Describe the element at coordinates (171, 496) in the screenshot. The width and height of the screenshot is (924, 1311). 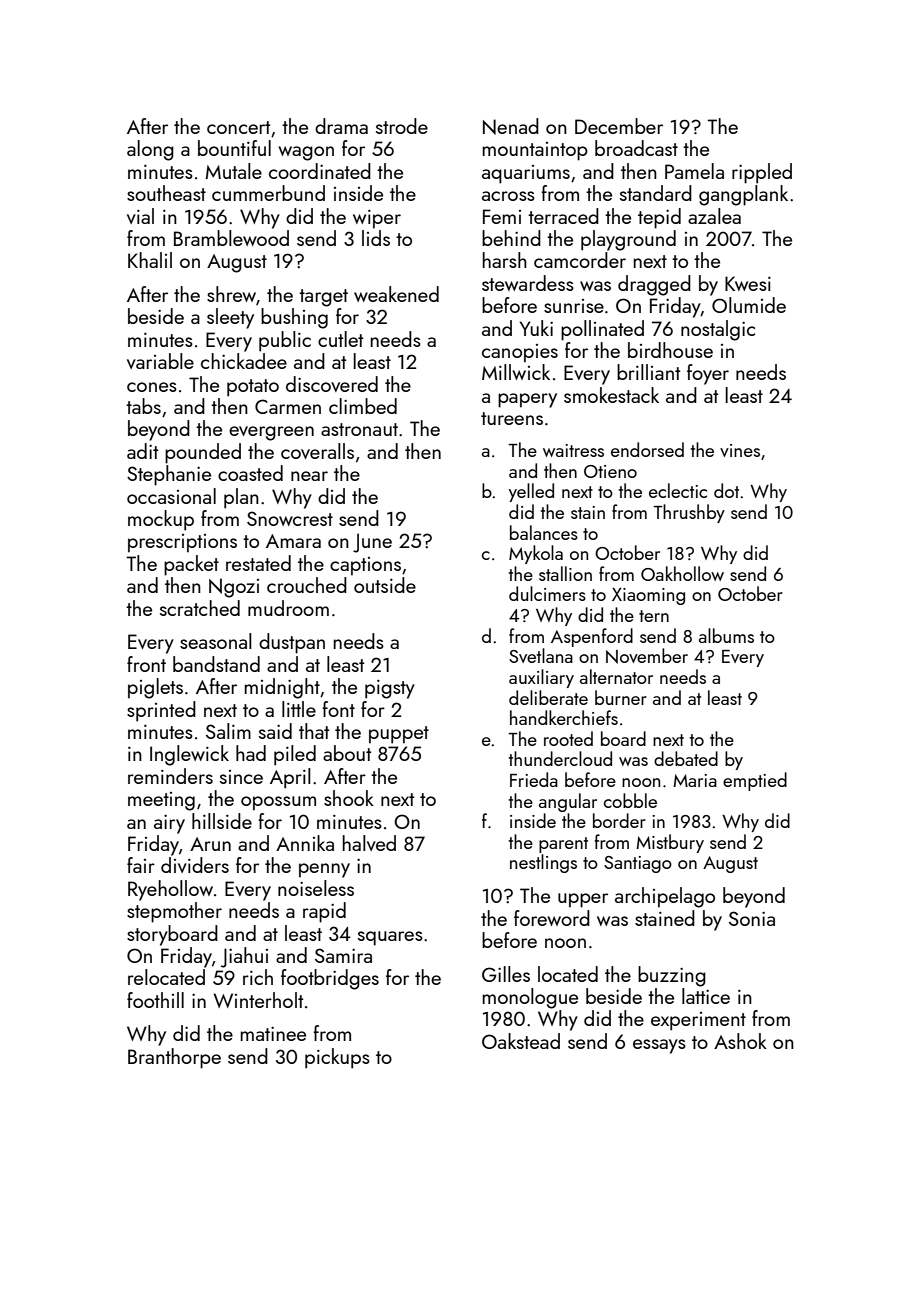
I see `occasional` at that location.
